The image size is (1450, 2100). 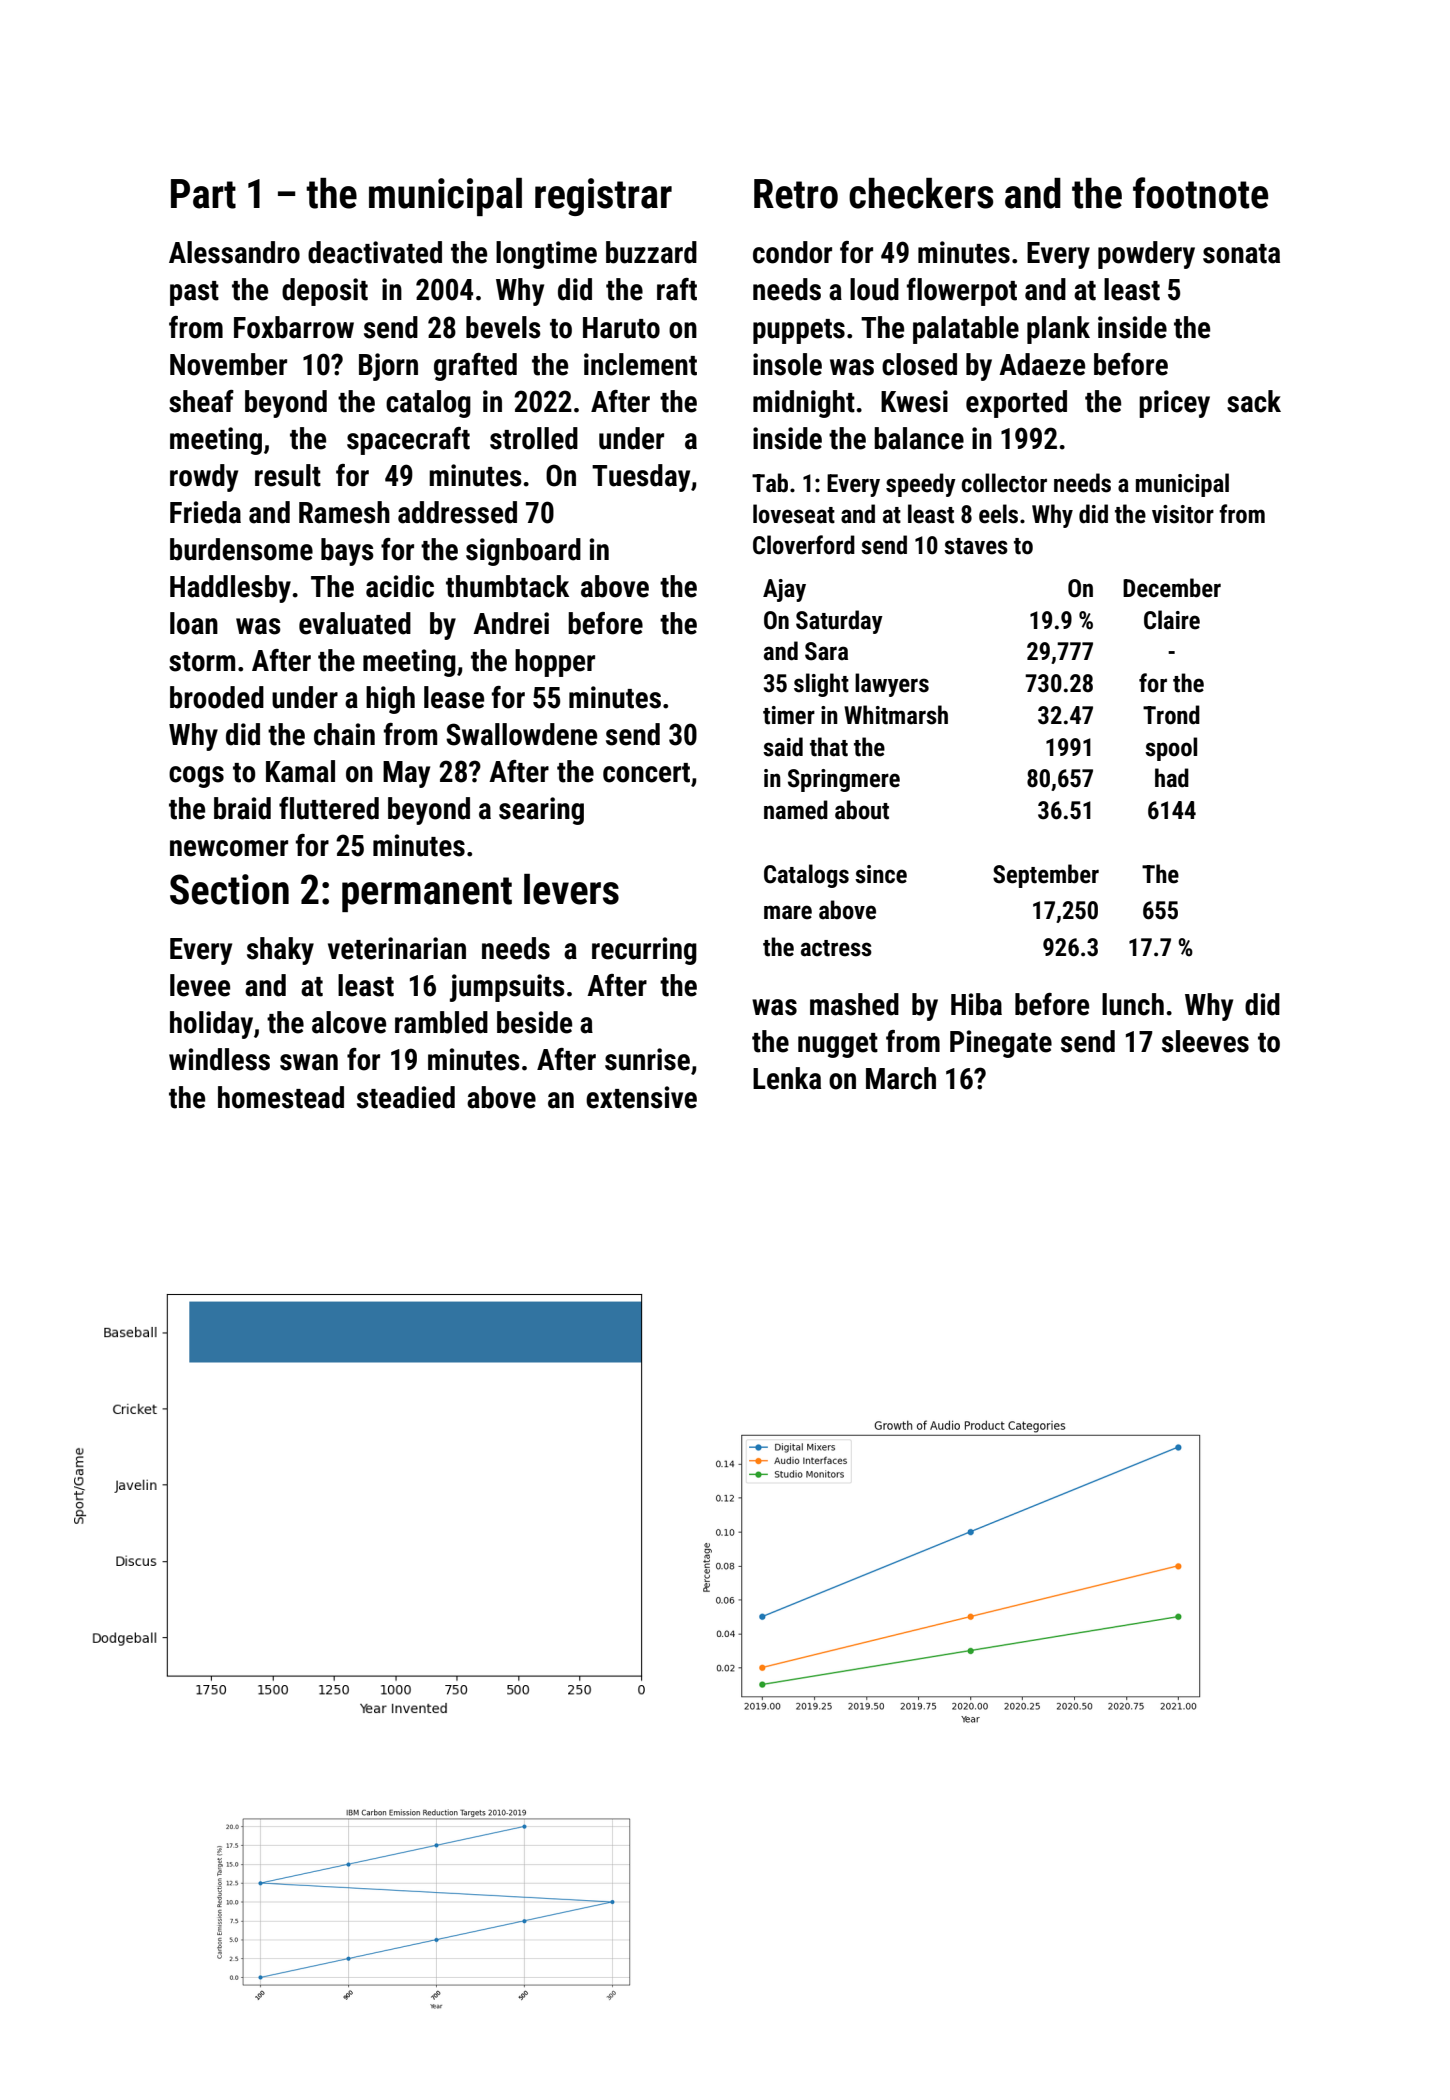 What do you see at coordinates (603, 197) in the screenshot?
I see `registrar` at bounding box center [603, 197].
